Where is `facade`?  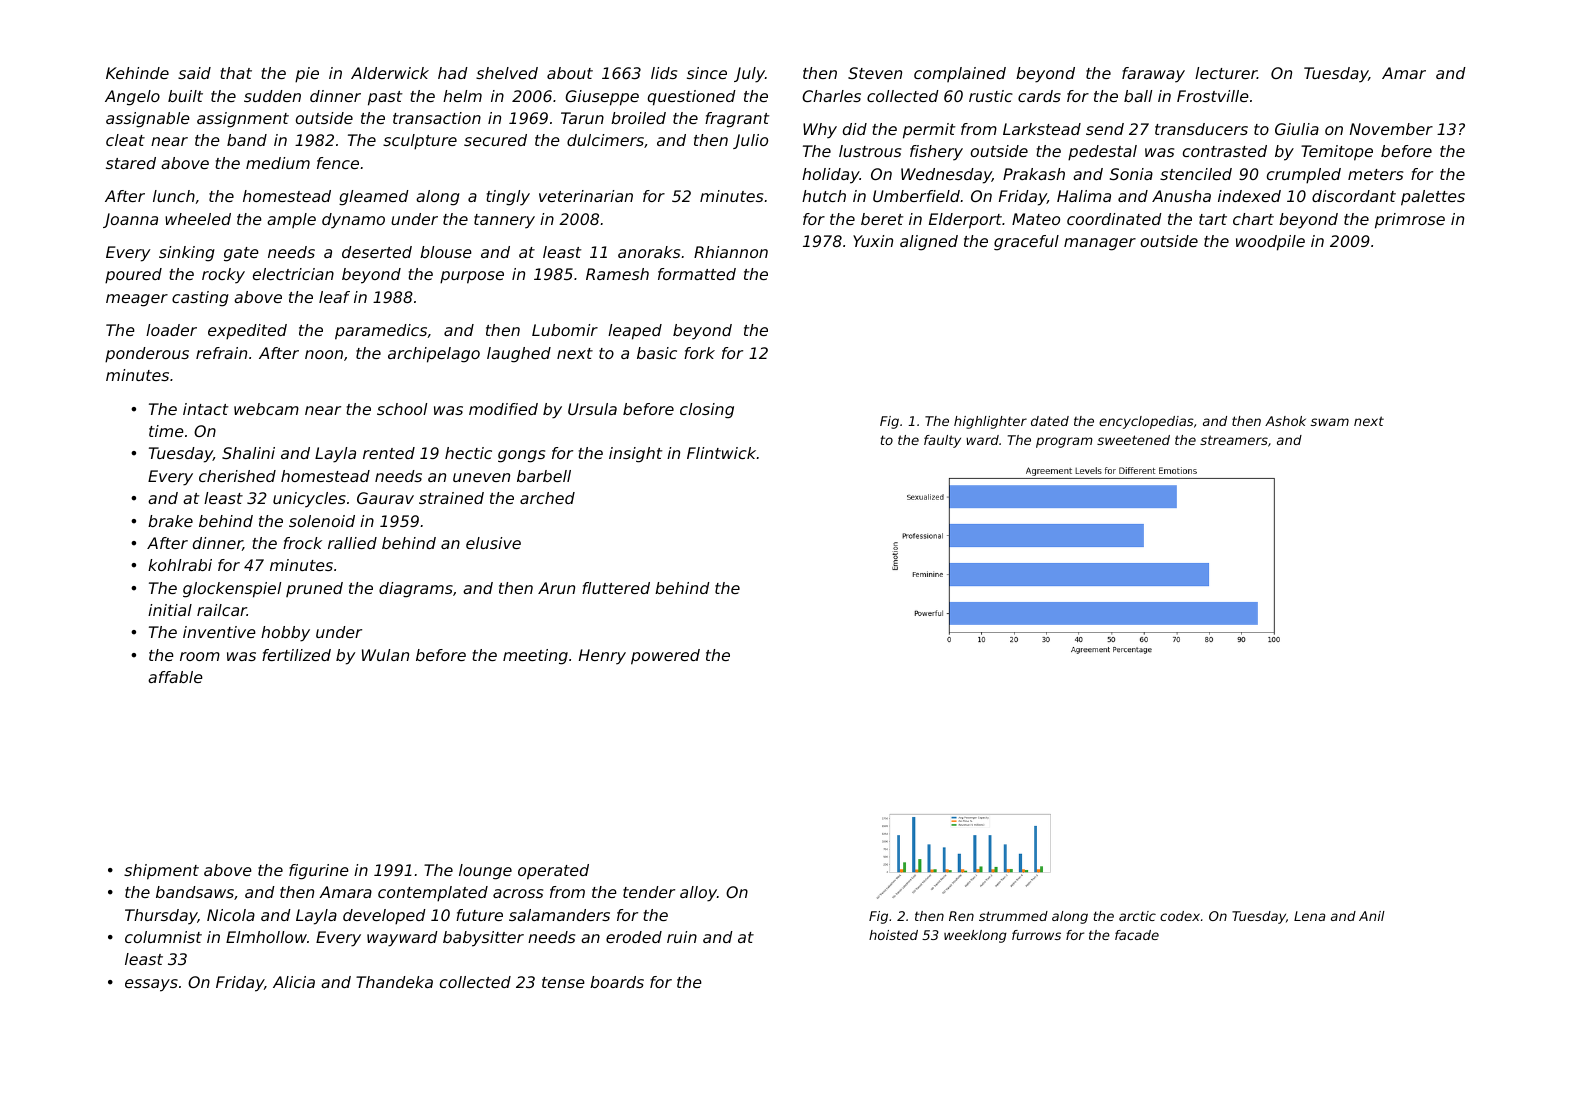
facade is located at coordinates (1137, 935).
